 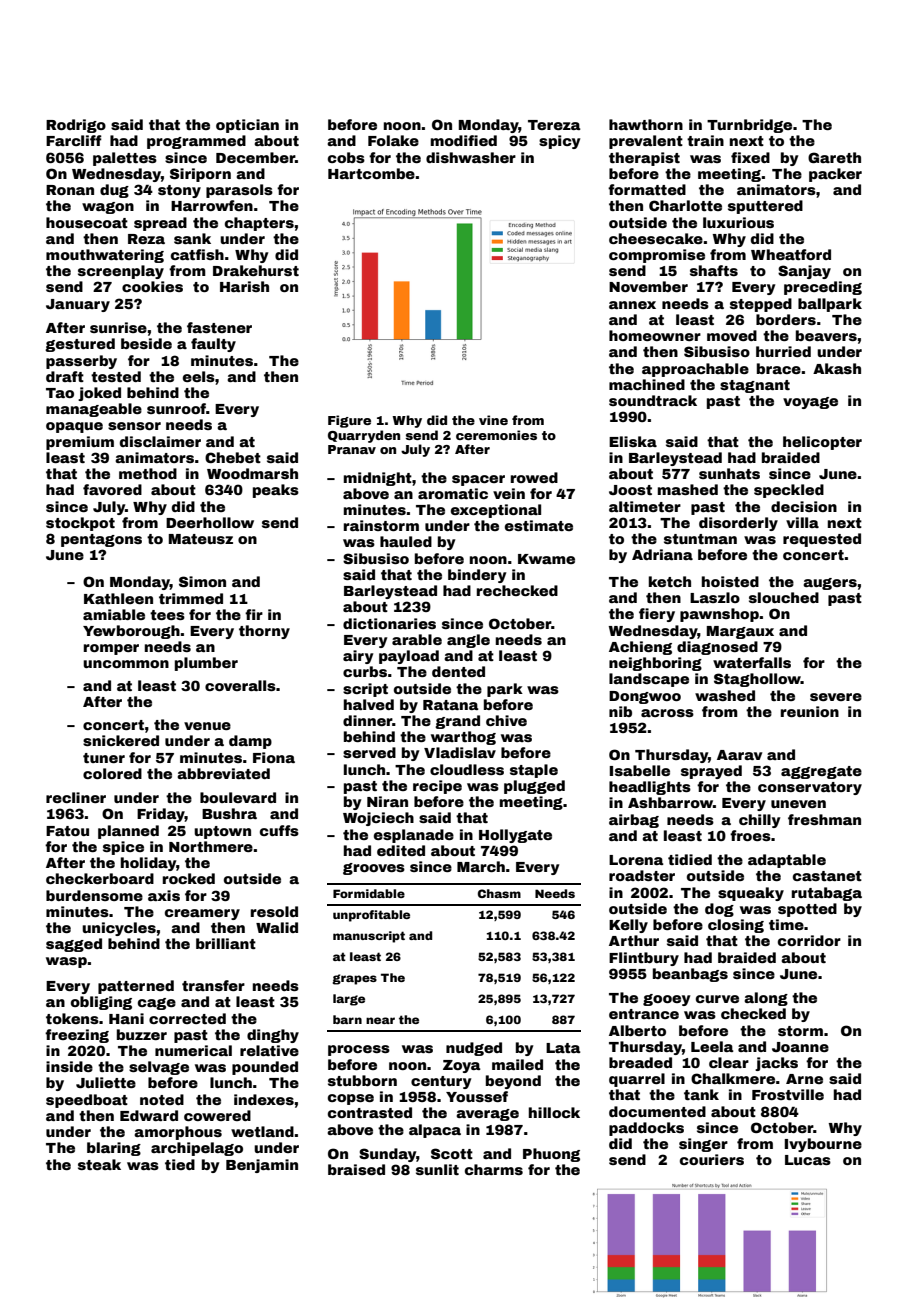 What do you see at coordinates (546, 559) in the screenshot?
I see `Kwame` at bounding box center [546, 559].
